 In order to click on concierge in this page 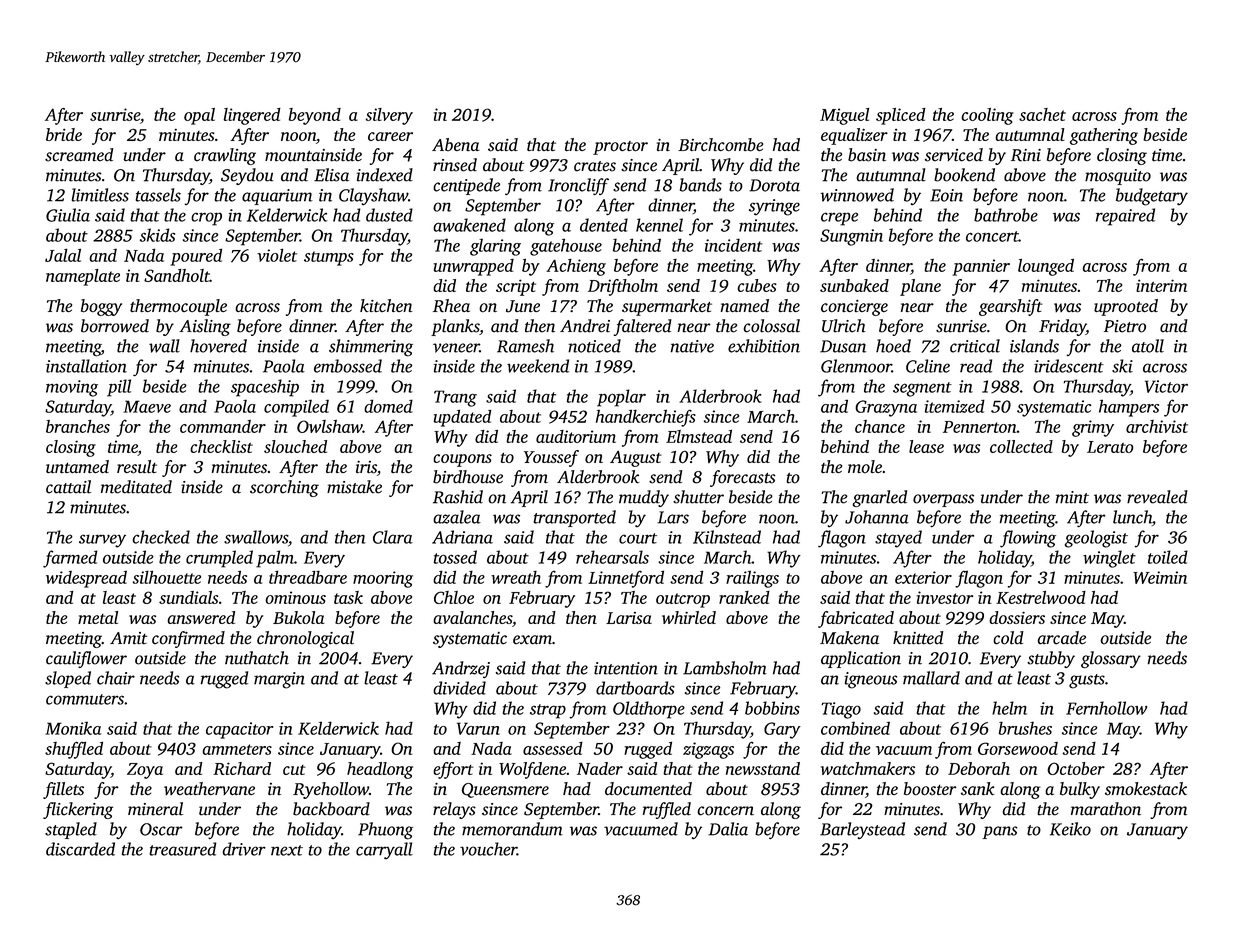, I will do `click(854, 308)`.
